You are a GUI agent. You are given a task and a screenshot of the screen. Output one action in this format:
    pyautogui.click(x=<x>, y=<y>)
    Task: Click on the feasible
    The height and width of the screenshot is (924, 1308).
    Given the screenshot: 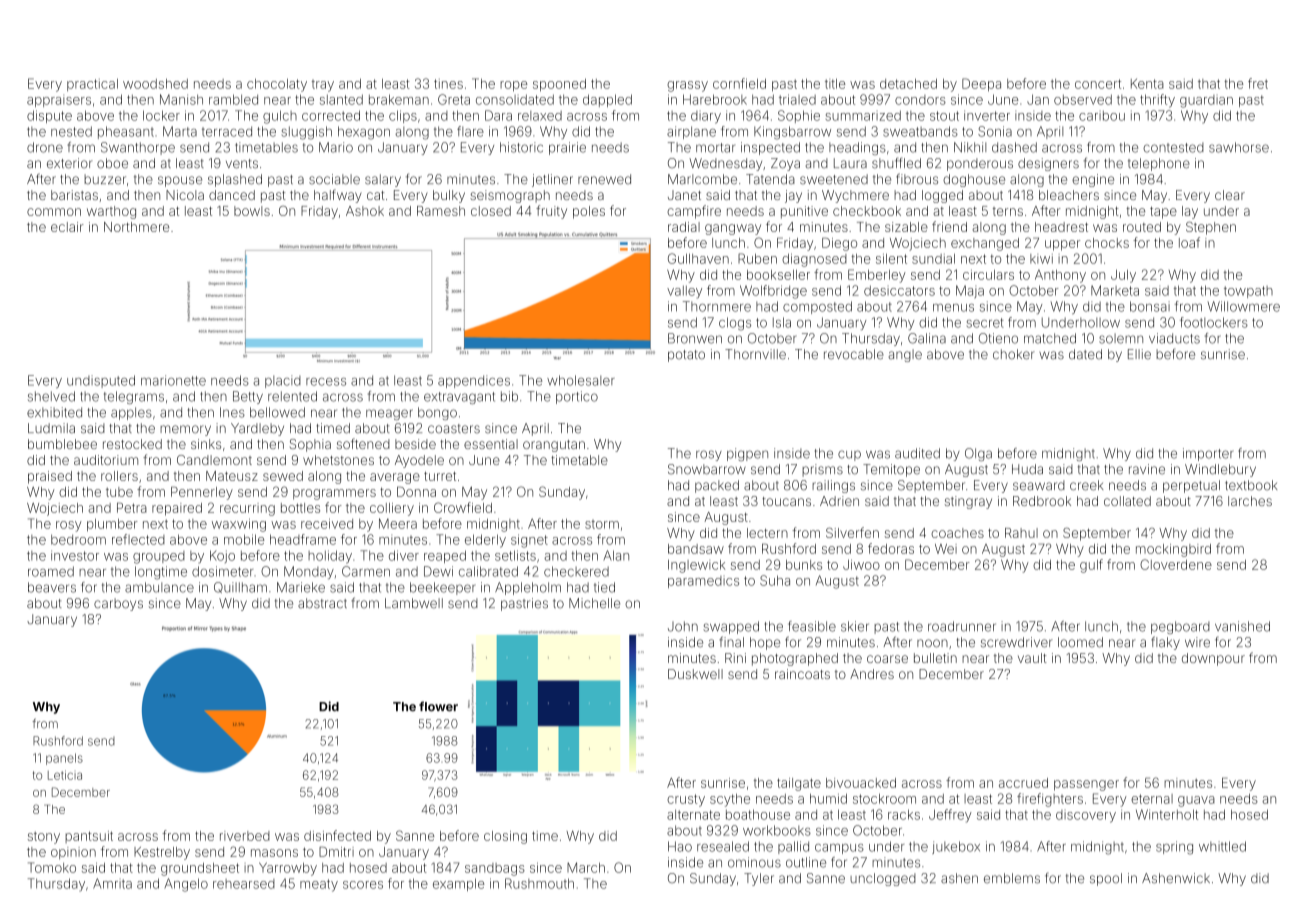 What is the action you would take?
    pyautogui.click(x=812, y=626)
